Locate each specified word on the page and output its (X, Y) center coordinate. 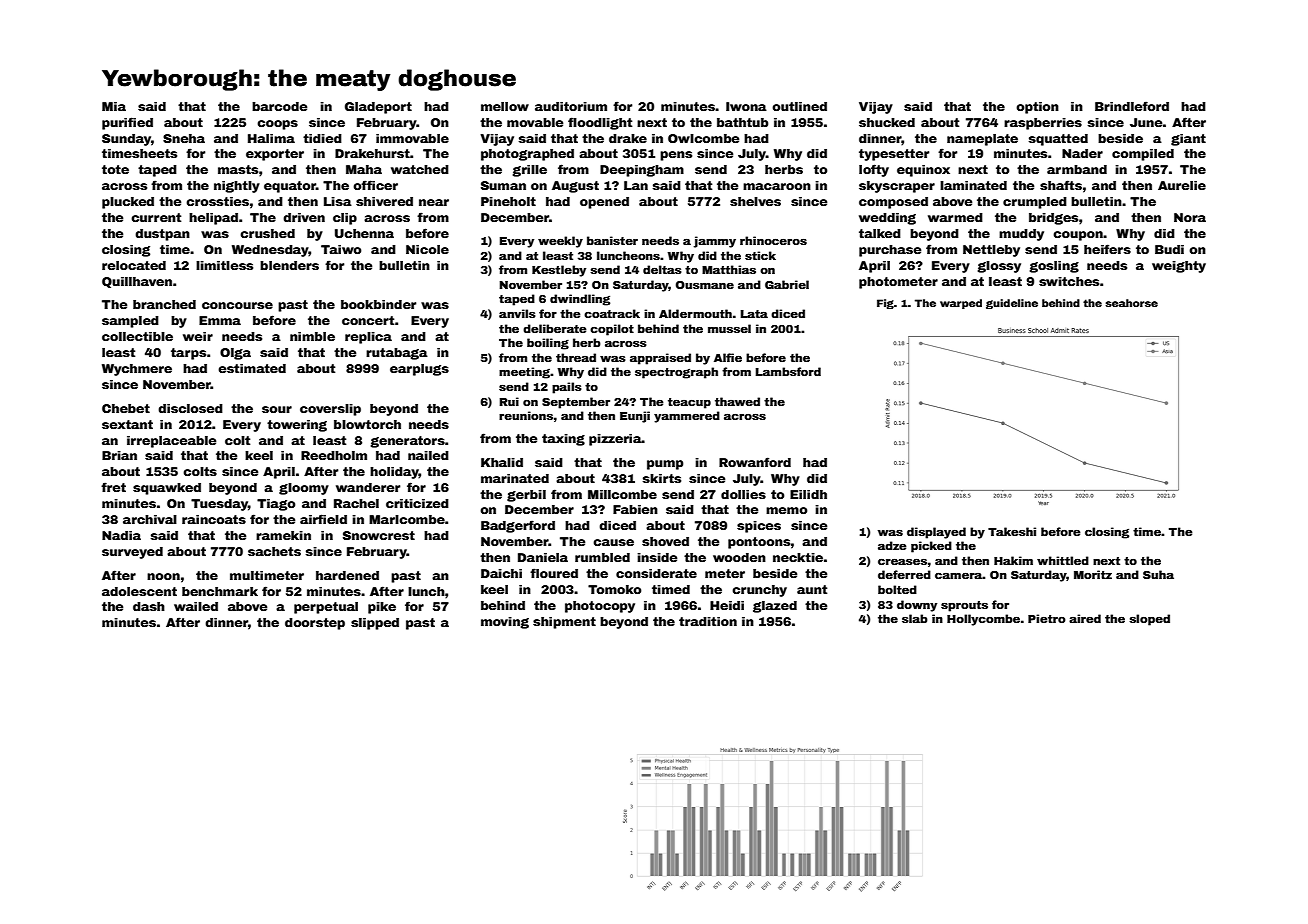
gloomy (304, 489)
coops (277, 125)
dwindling (580, 300)
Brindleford (1132, 106)
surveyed (132, 553)
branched (164, 304)
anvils (517, 313)
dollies (743, 494)
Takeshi (1012, 531)
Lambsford (788, 371)
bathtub (742, 122)
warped (961, 304)
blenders (289, 265)
